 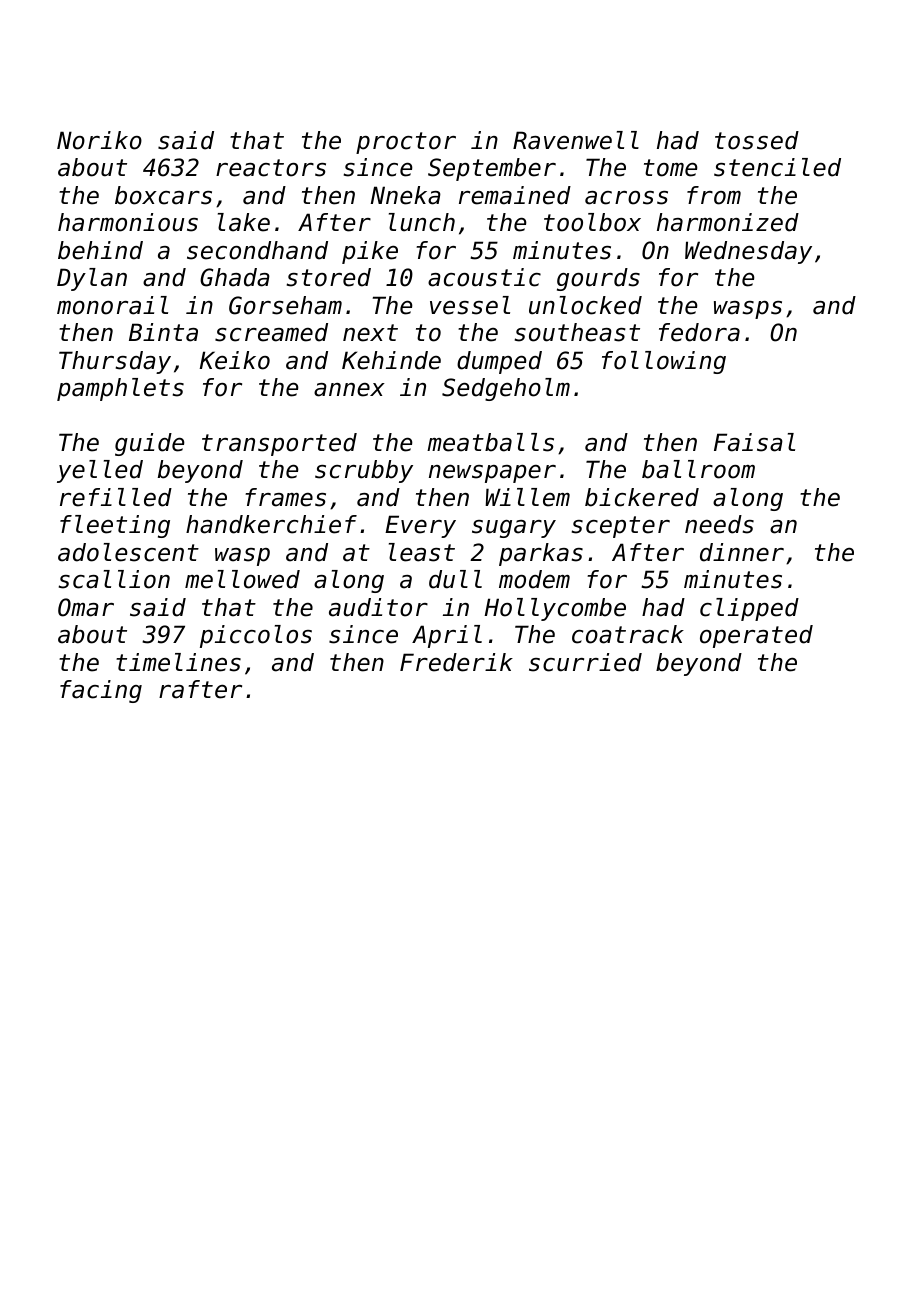 What do you see at coordinates (406, 143) in the screenshot?
I see `proctor` at bounding box center [406, 143].
